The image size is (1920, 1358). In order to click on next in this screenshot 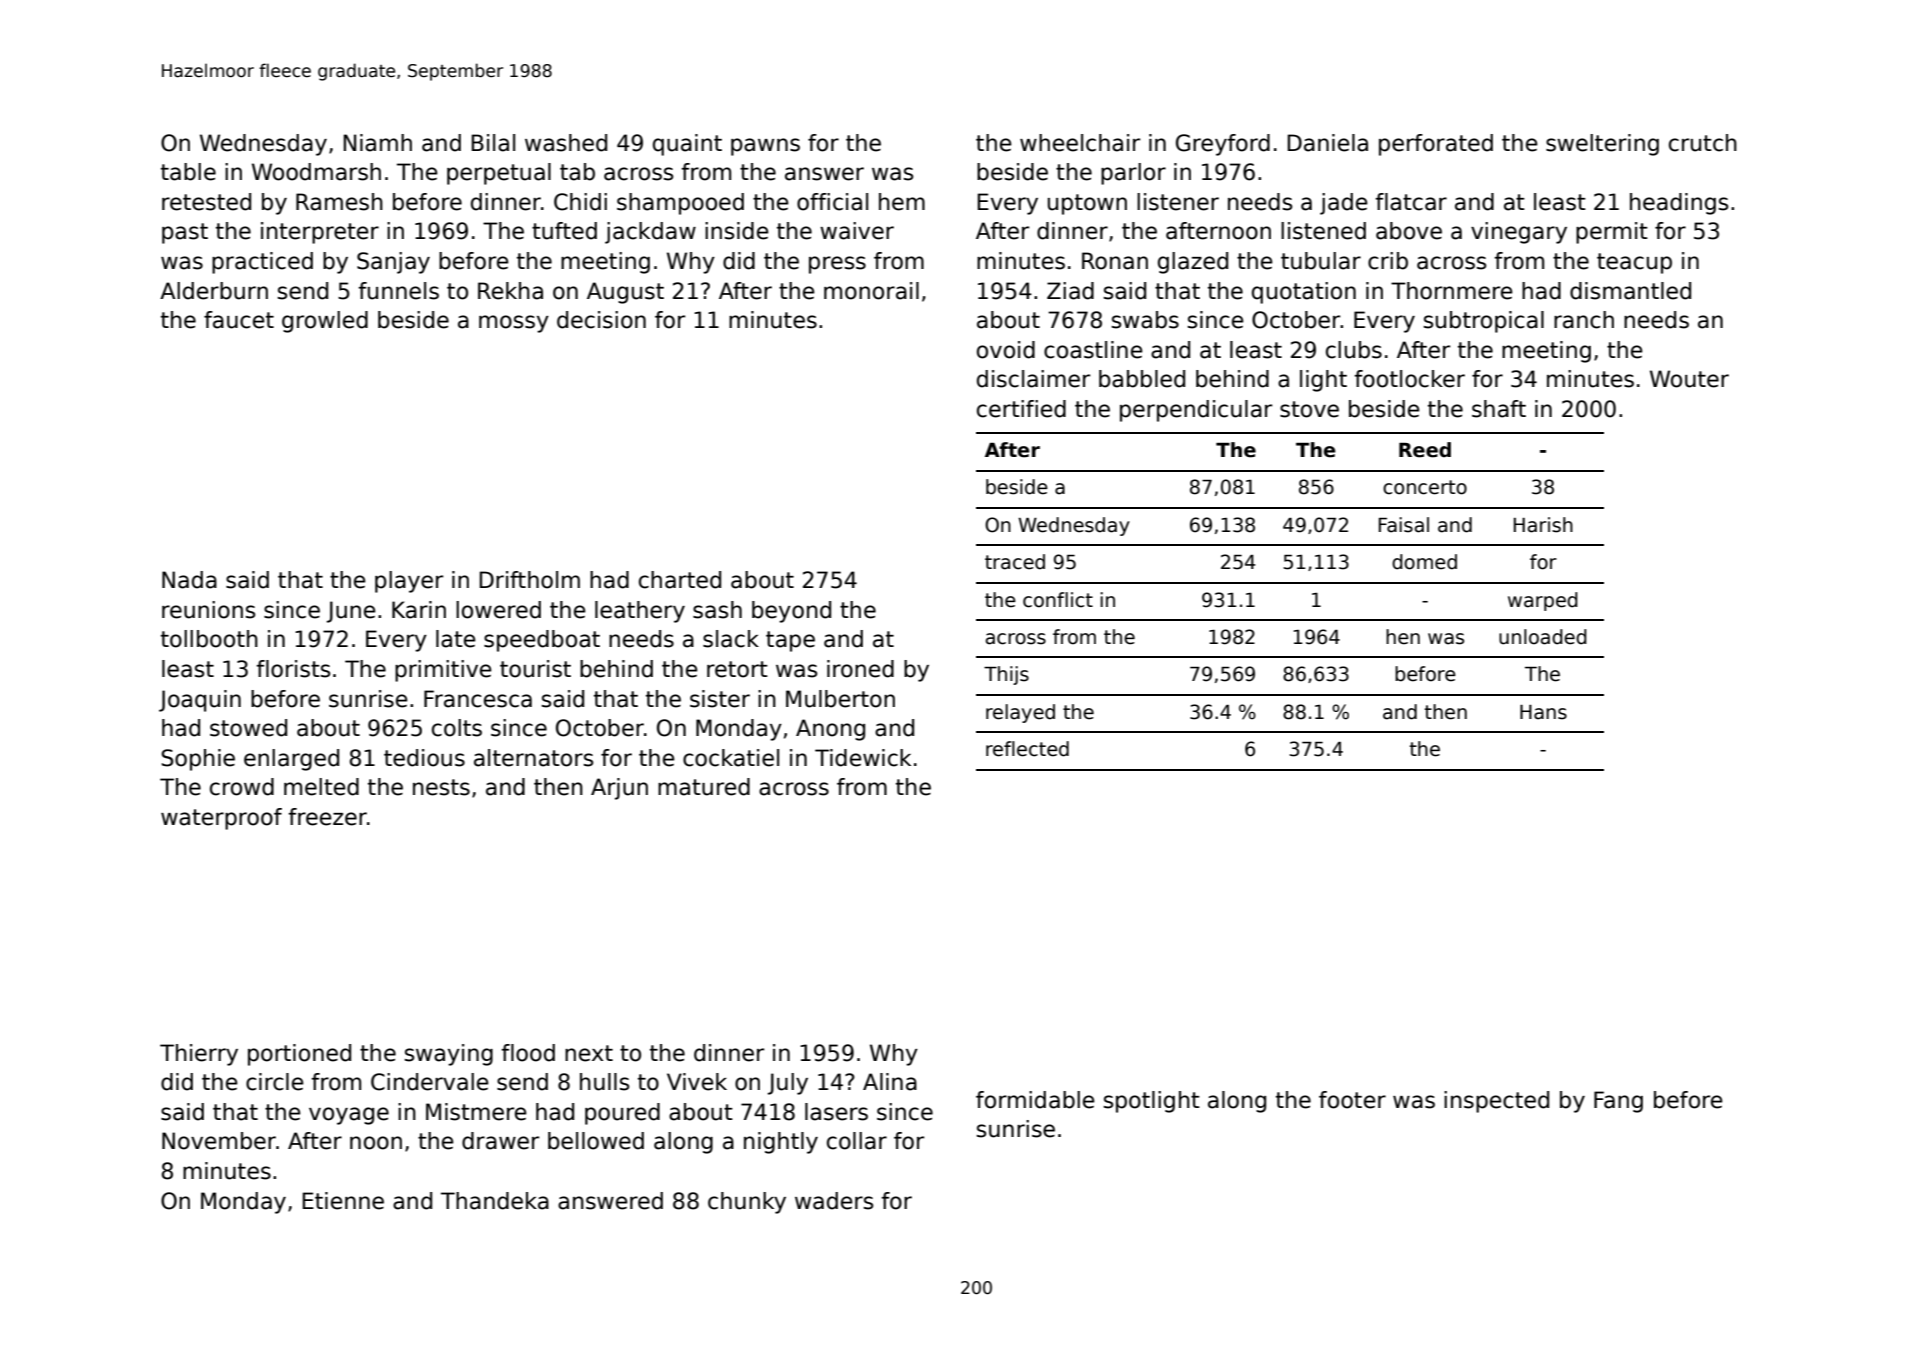, I will do `click(589, 1053)`.
